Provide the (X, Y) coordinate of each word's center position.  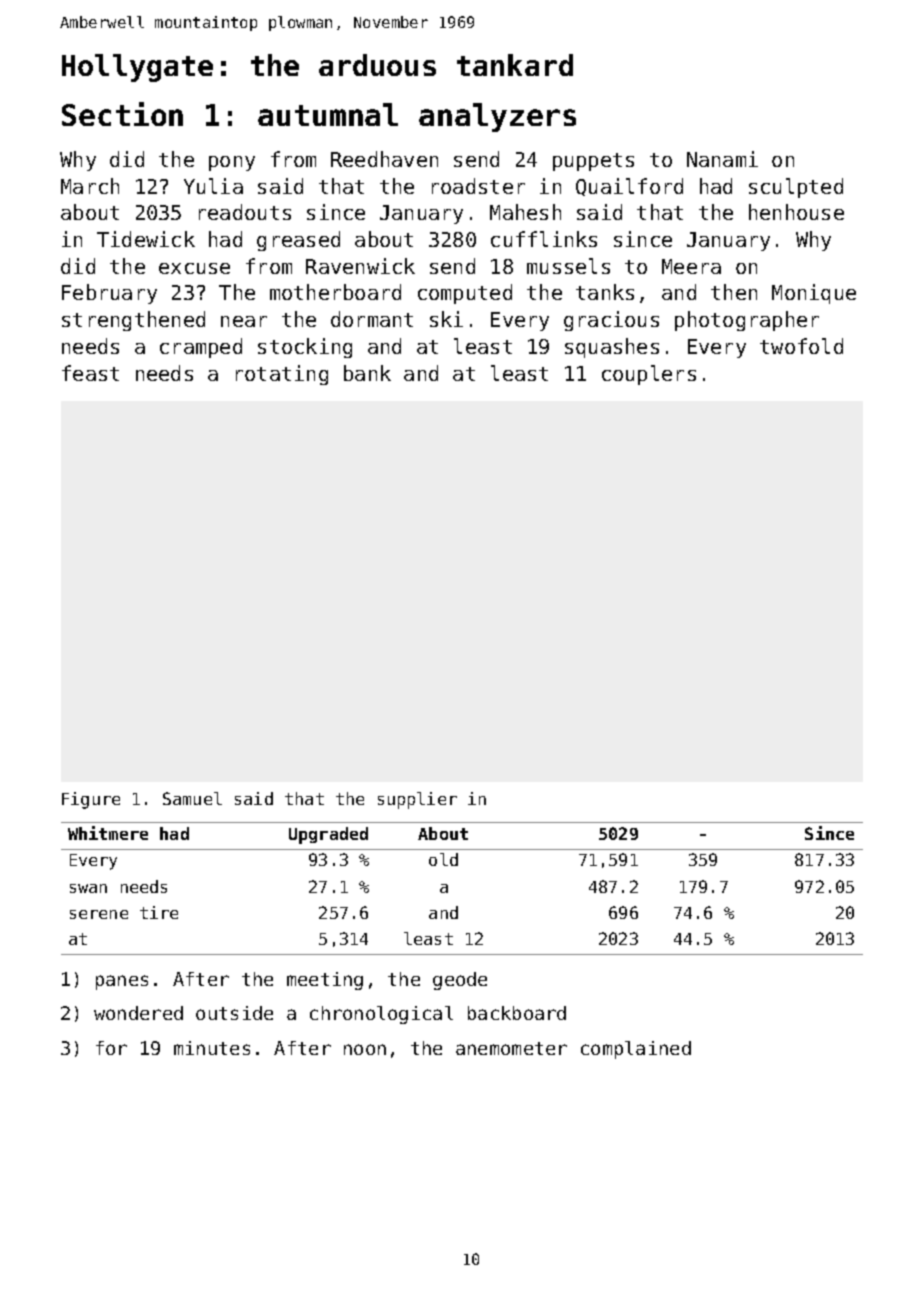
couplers (649, 375)
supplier (417, 800)
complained (636, 1050)
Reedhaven (384, 159)
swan (88, 888)
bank (367, 373)
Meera (691, 266)
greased (298, 241)
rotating (282, 375)
